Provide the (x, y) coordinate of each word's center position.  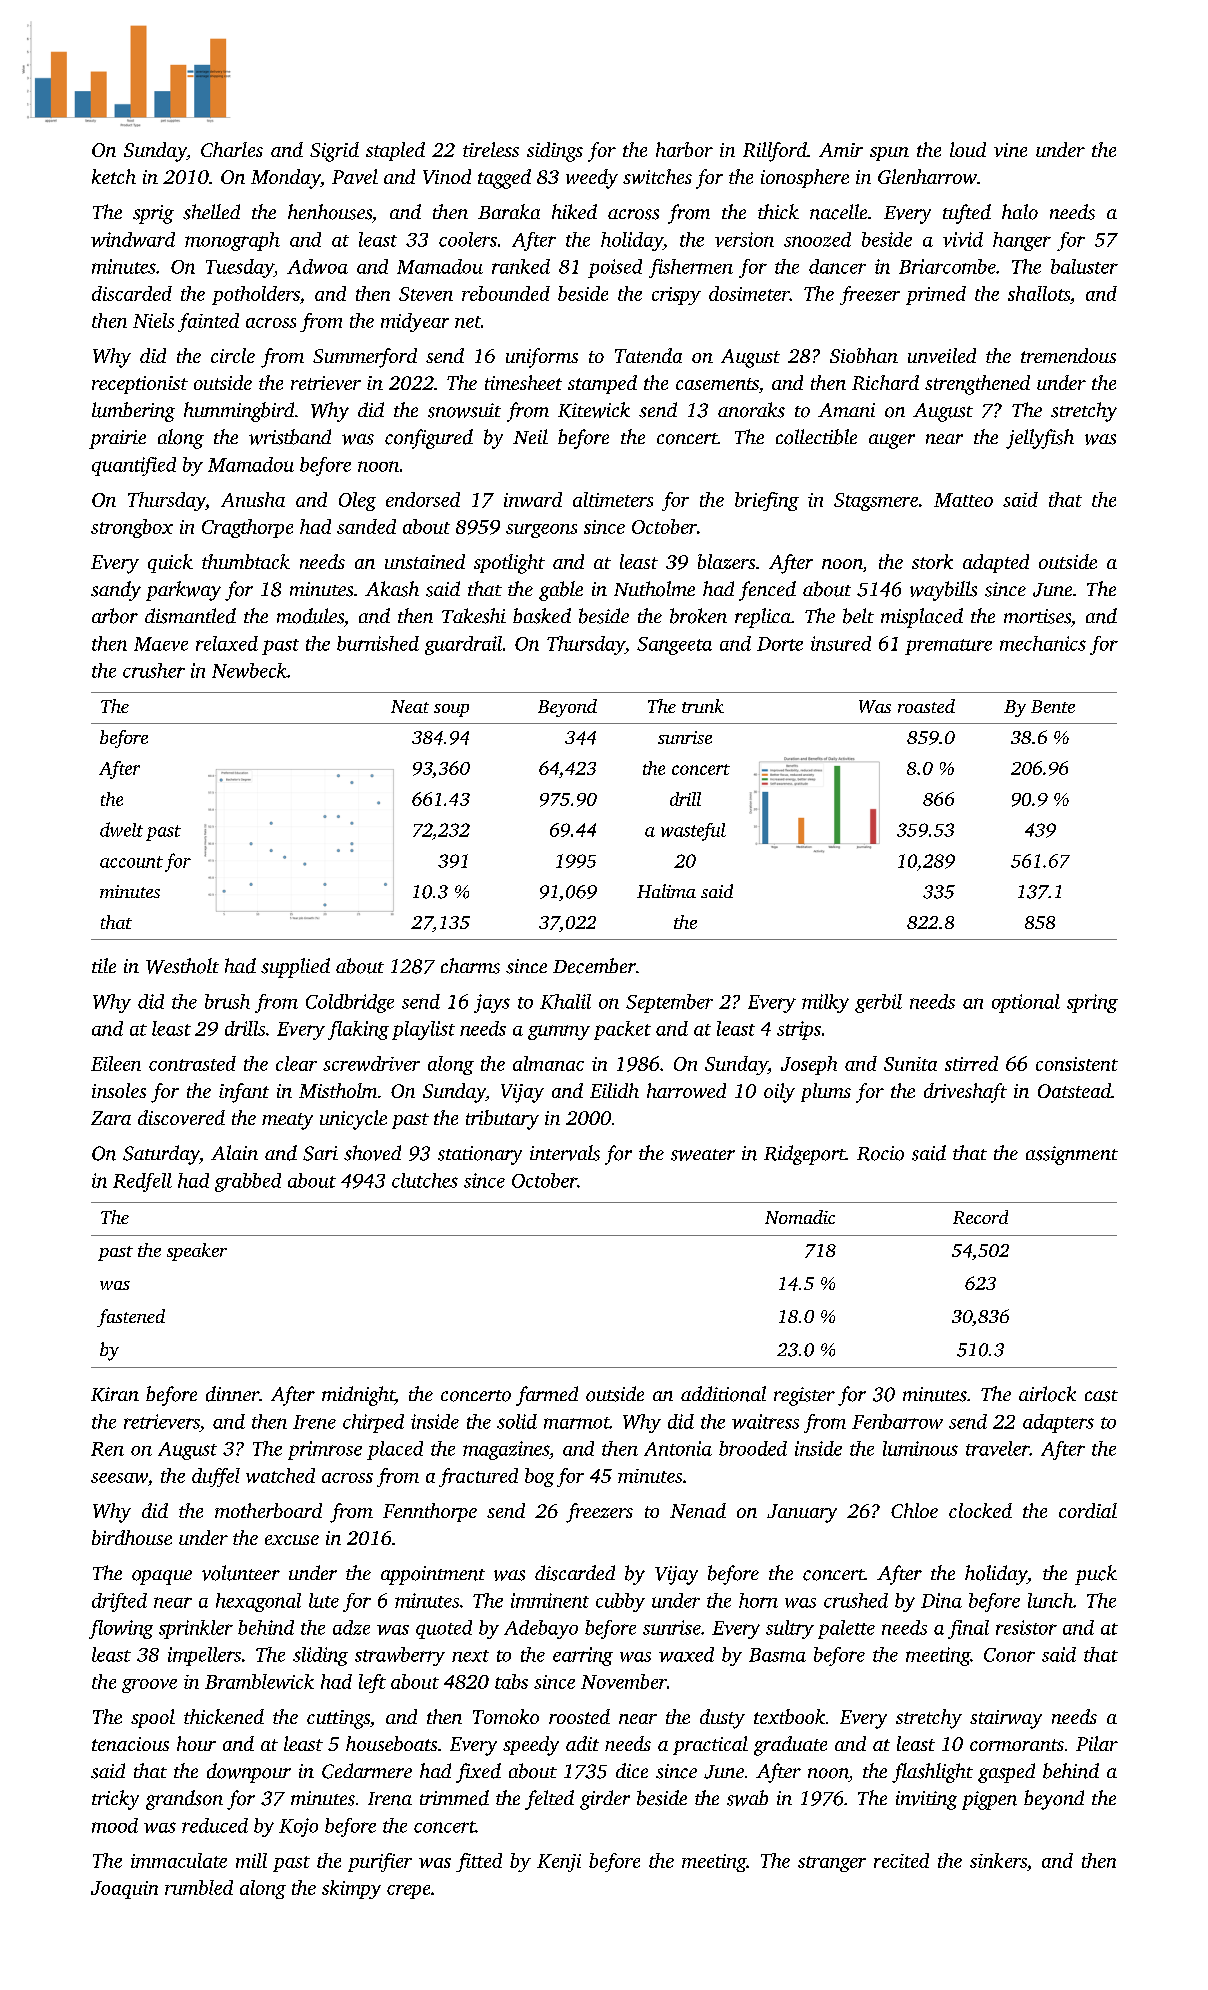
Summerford (365, 358)
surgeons (541, 531)
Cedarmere (367, 1771)
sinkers (998, 1860)
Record (980, 1217)
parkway (183, 591)
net (468, 322)
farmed (547, 1396)
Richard (885, 382)
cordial (1088, 1510)
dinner (232, 1394)
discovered (181, 1117)
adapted (996, 563)
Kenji (559, 1863)
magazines (506, 1450)
